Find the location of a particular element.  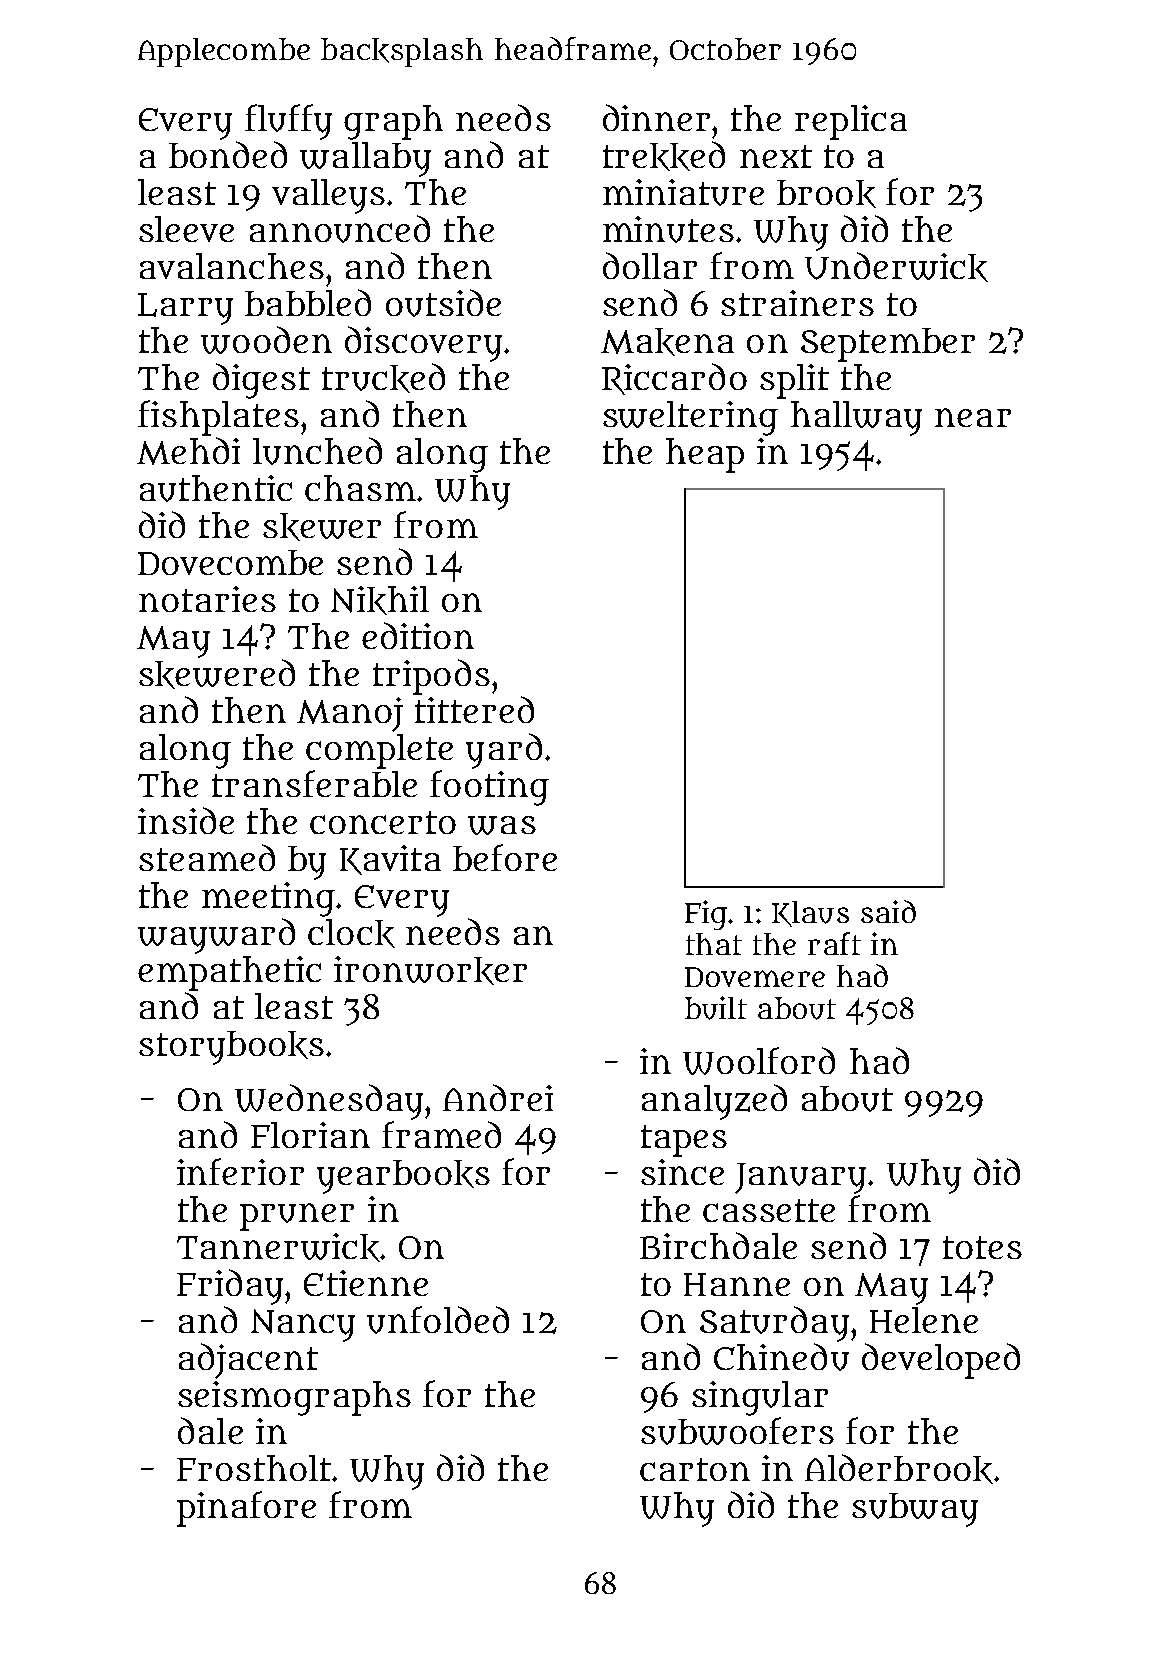

chasm is located at coordinates (360, 488).
